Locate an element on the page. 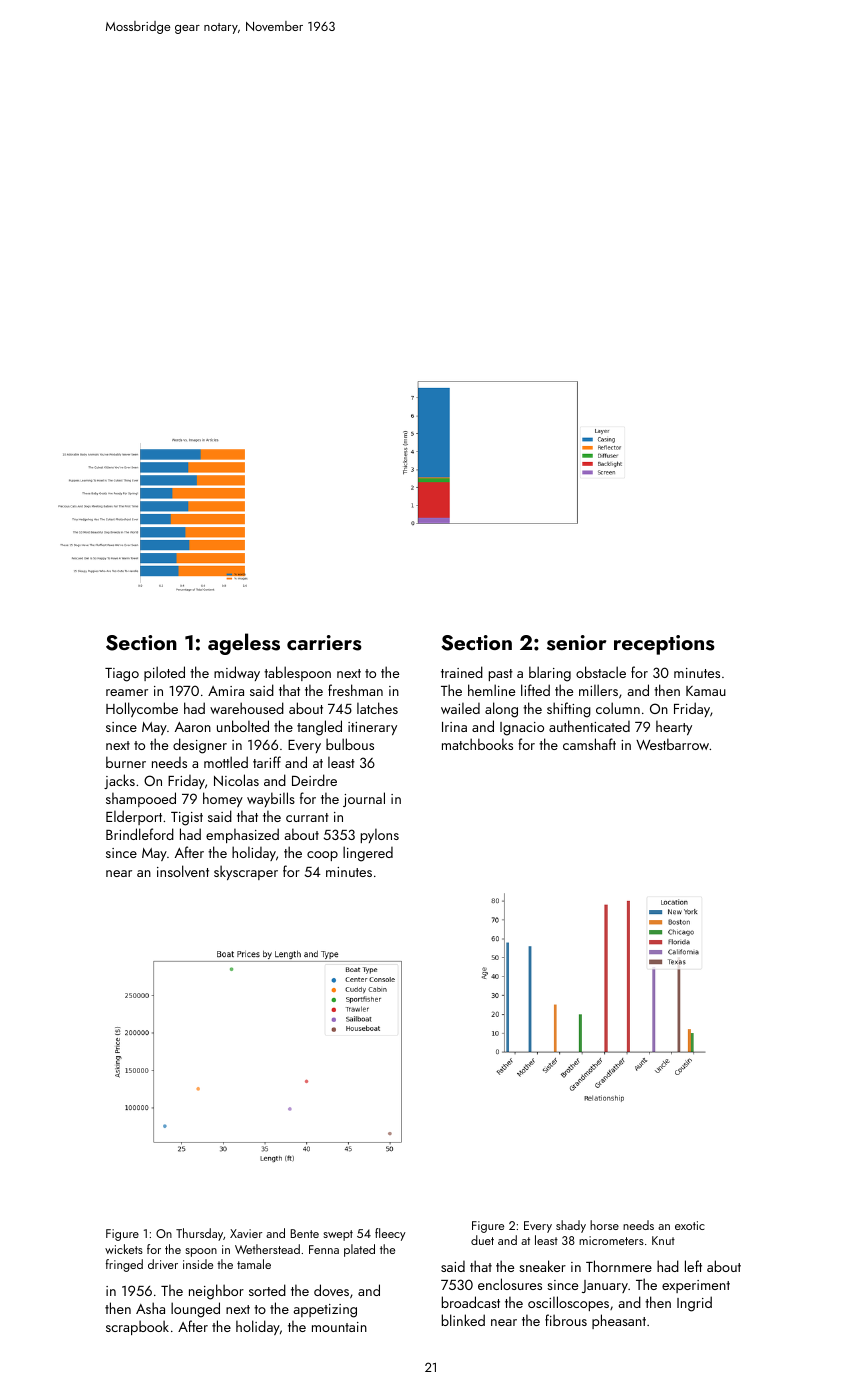  ageless is located at coordinates (244, 644).
